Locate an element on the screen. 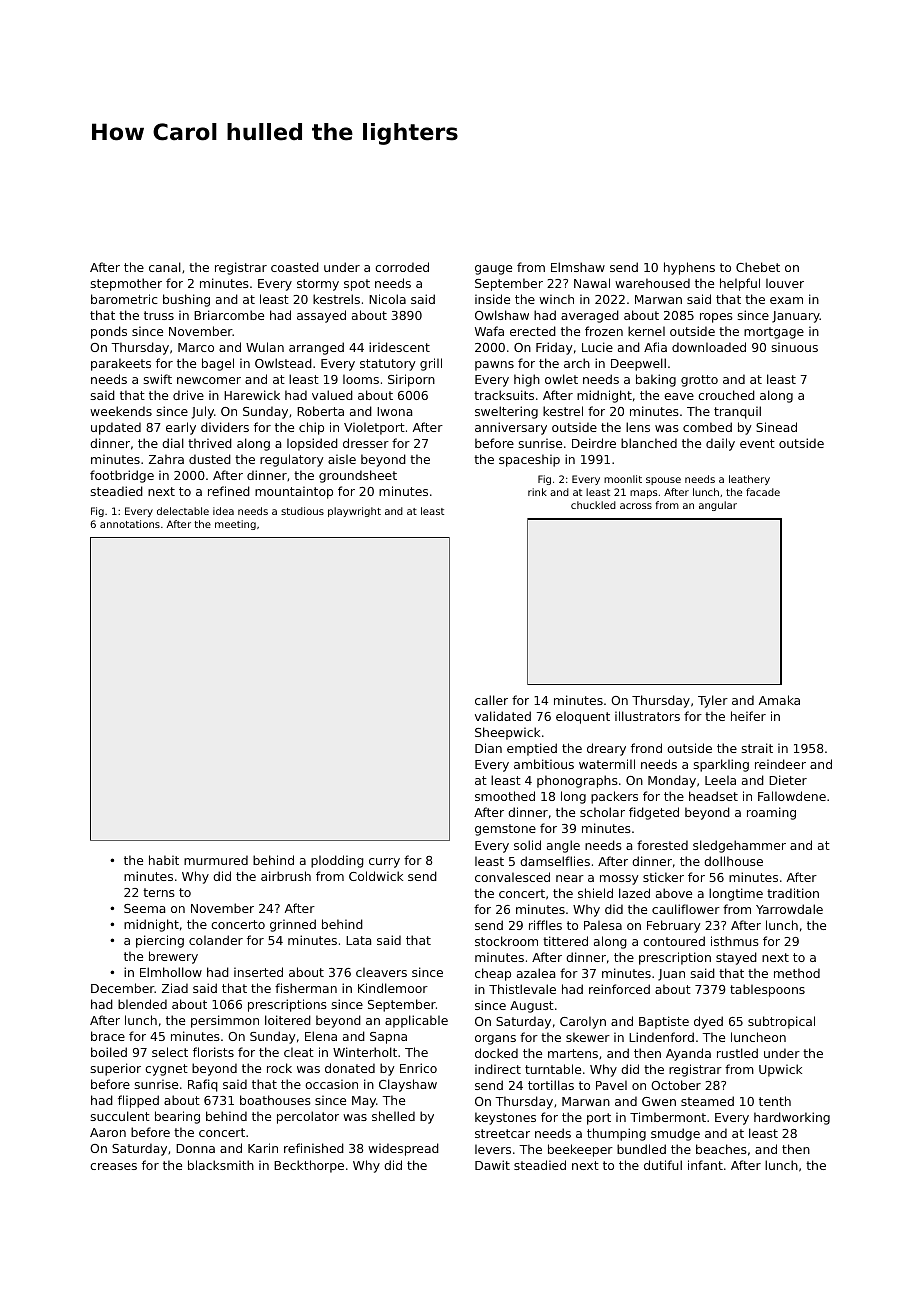 The width and height of the screenshot is (924, 1308). corroded is located at coordinates (402, 267).
